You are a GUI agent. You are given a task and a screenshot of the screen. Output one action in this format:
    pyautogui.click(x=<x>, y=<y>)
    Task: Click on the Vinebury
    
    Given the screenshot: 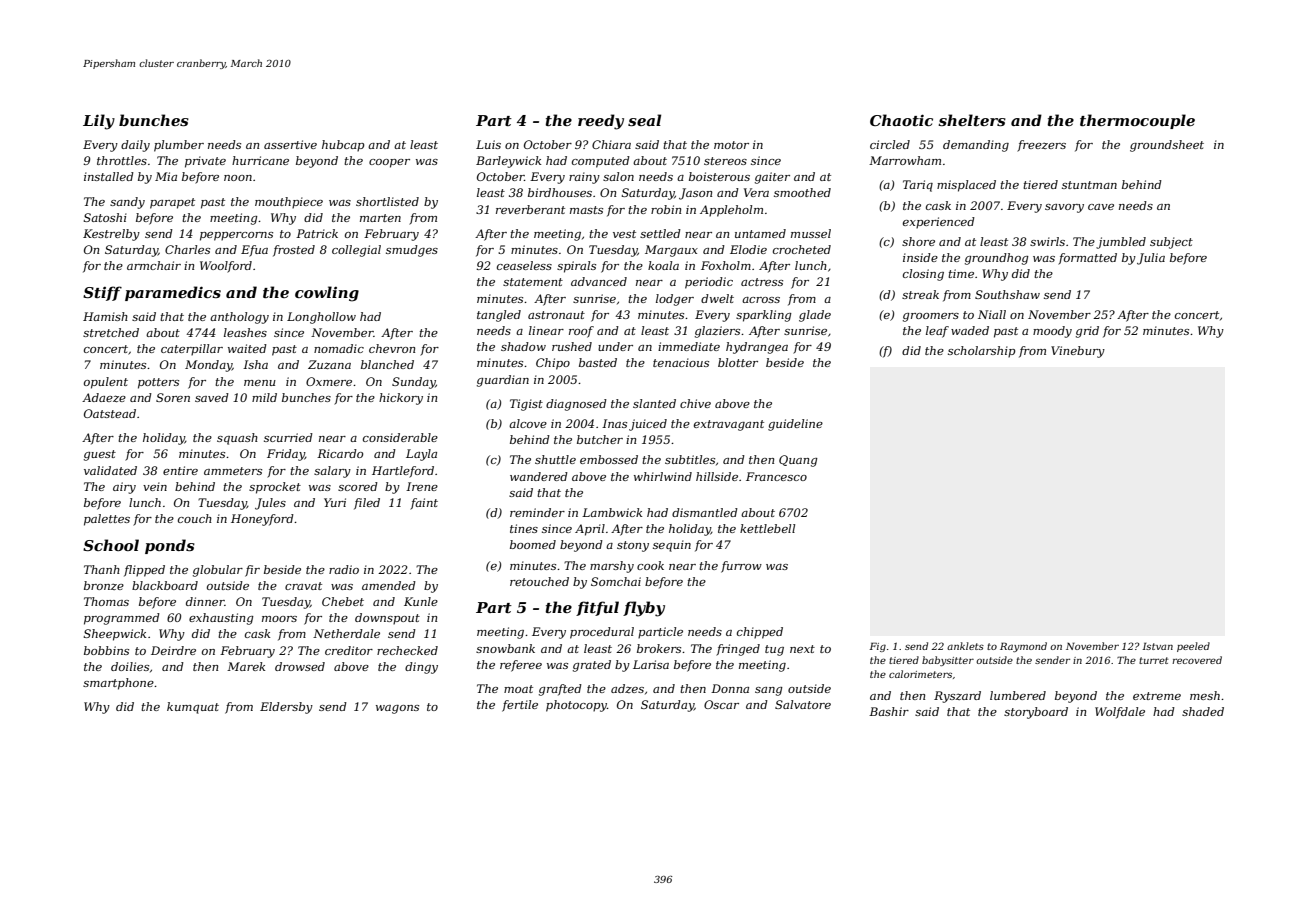 What is the action you would take?
    pyautogui.click(x=1078, y=352)
